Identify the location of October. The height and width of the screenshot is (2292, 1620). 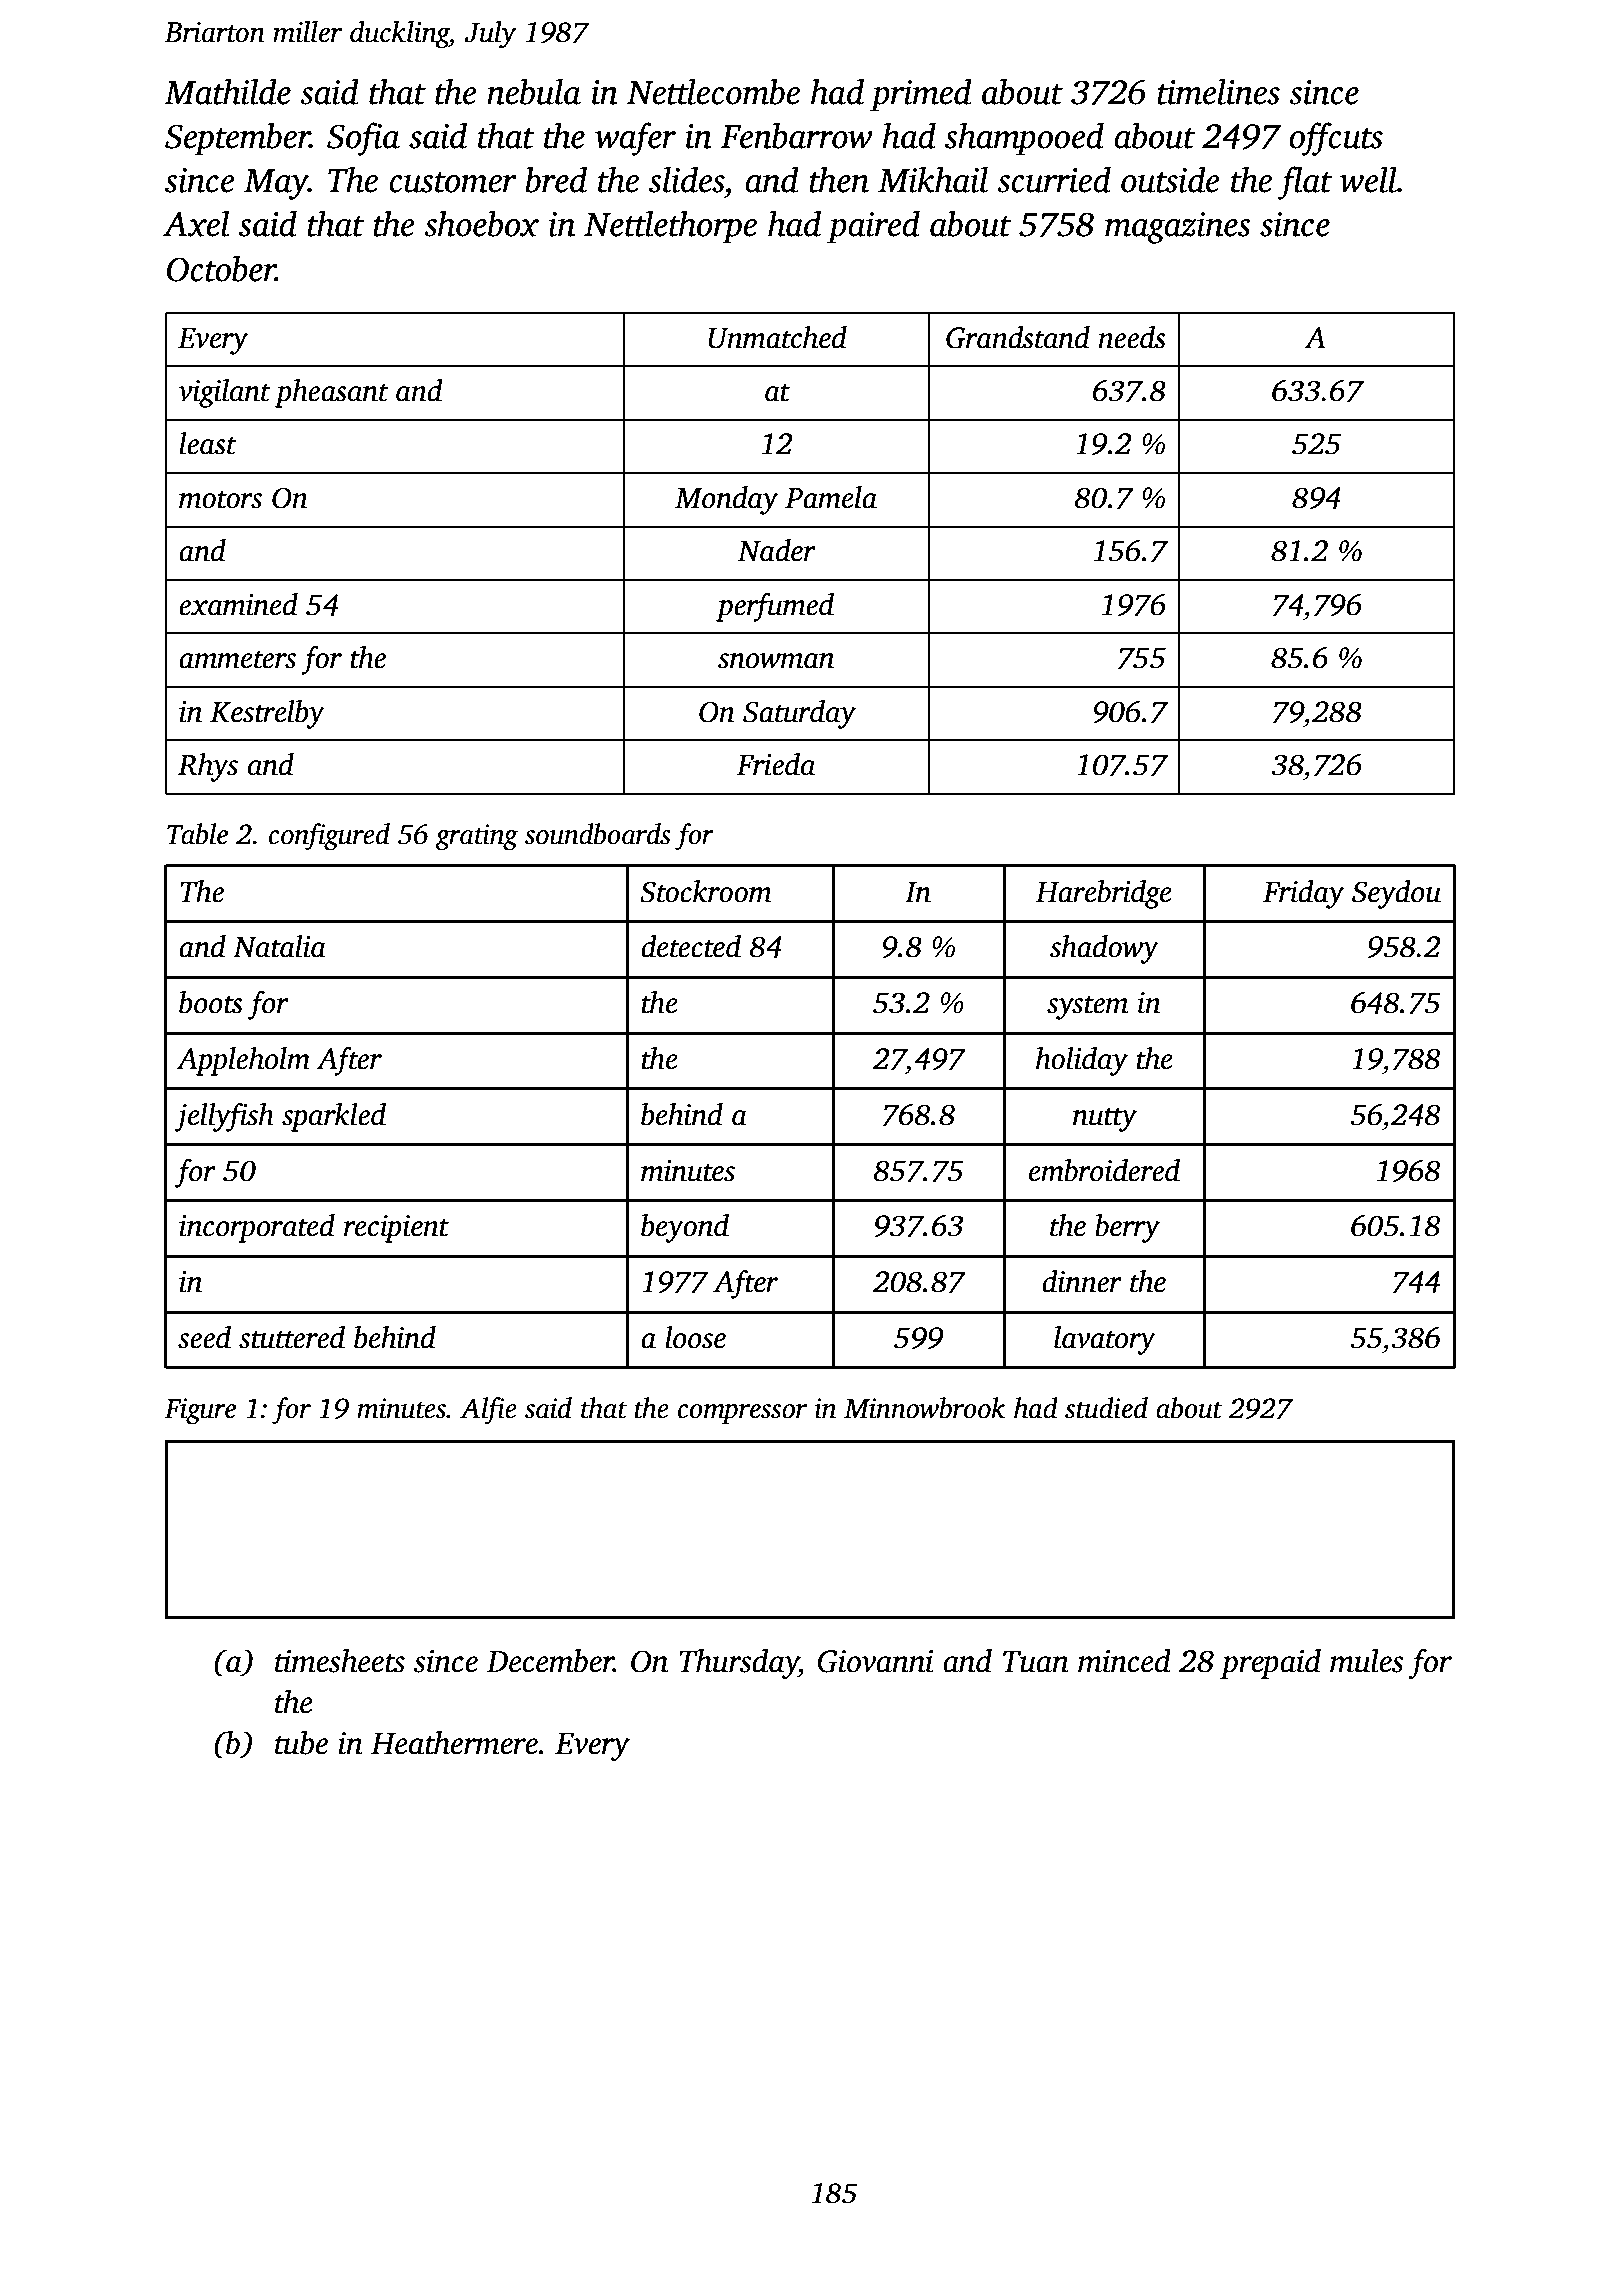
(221, 269).
